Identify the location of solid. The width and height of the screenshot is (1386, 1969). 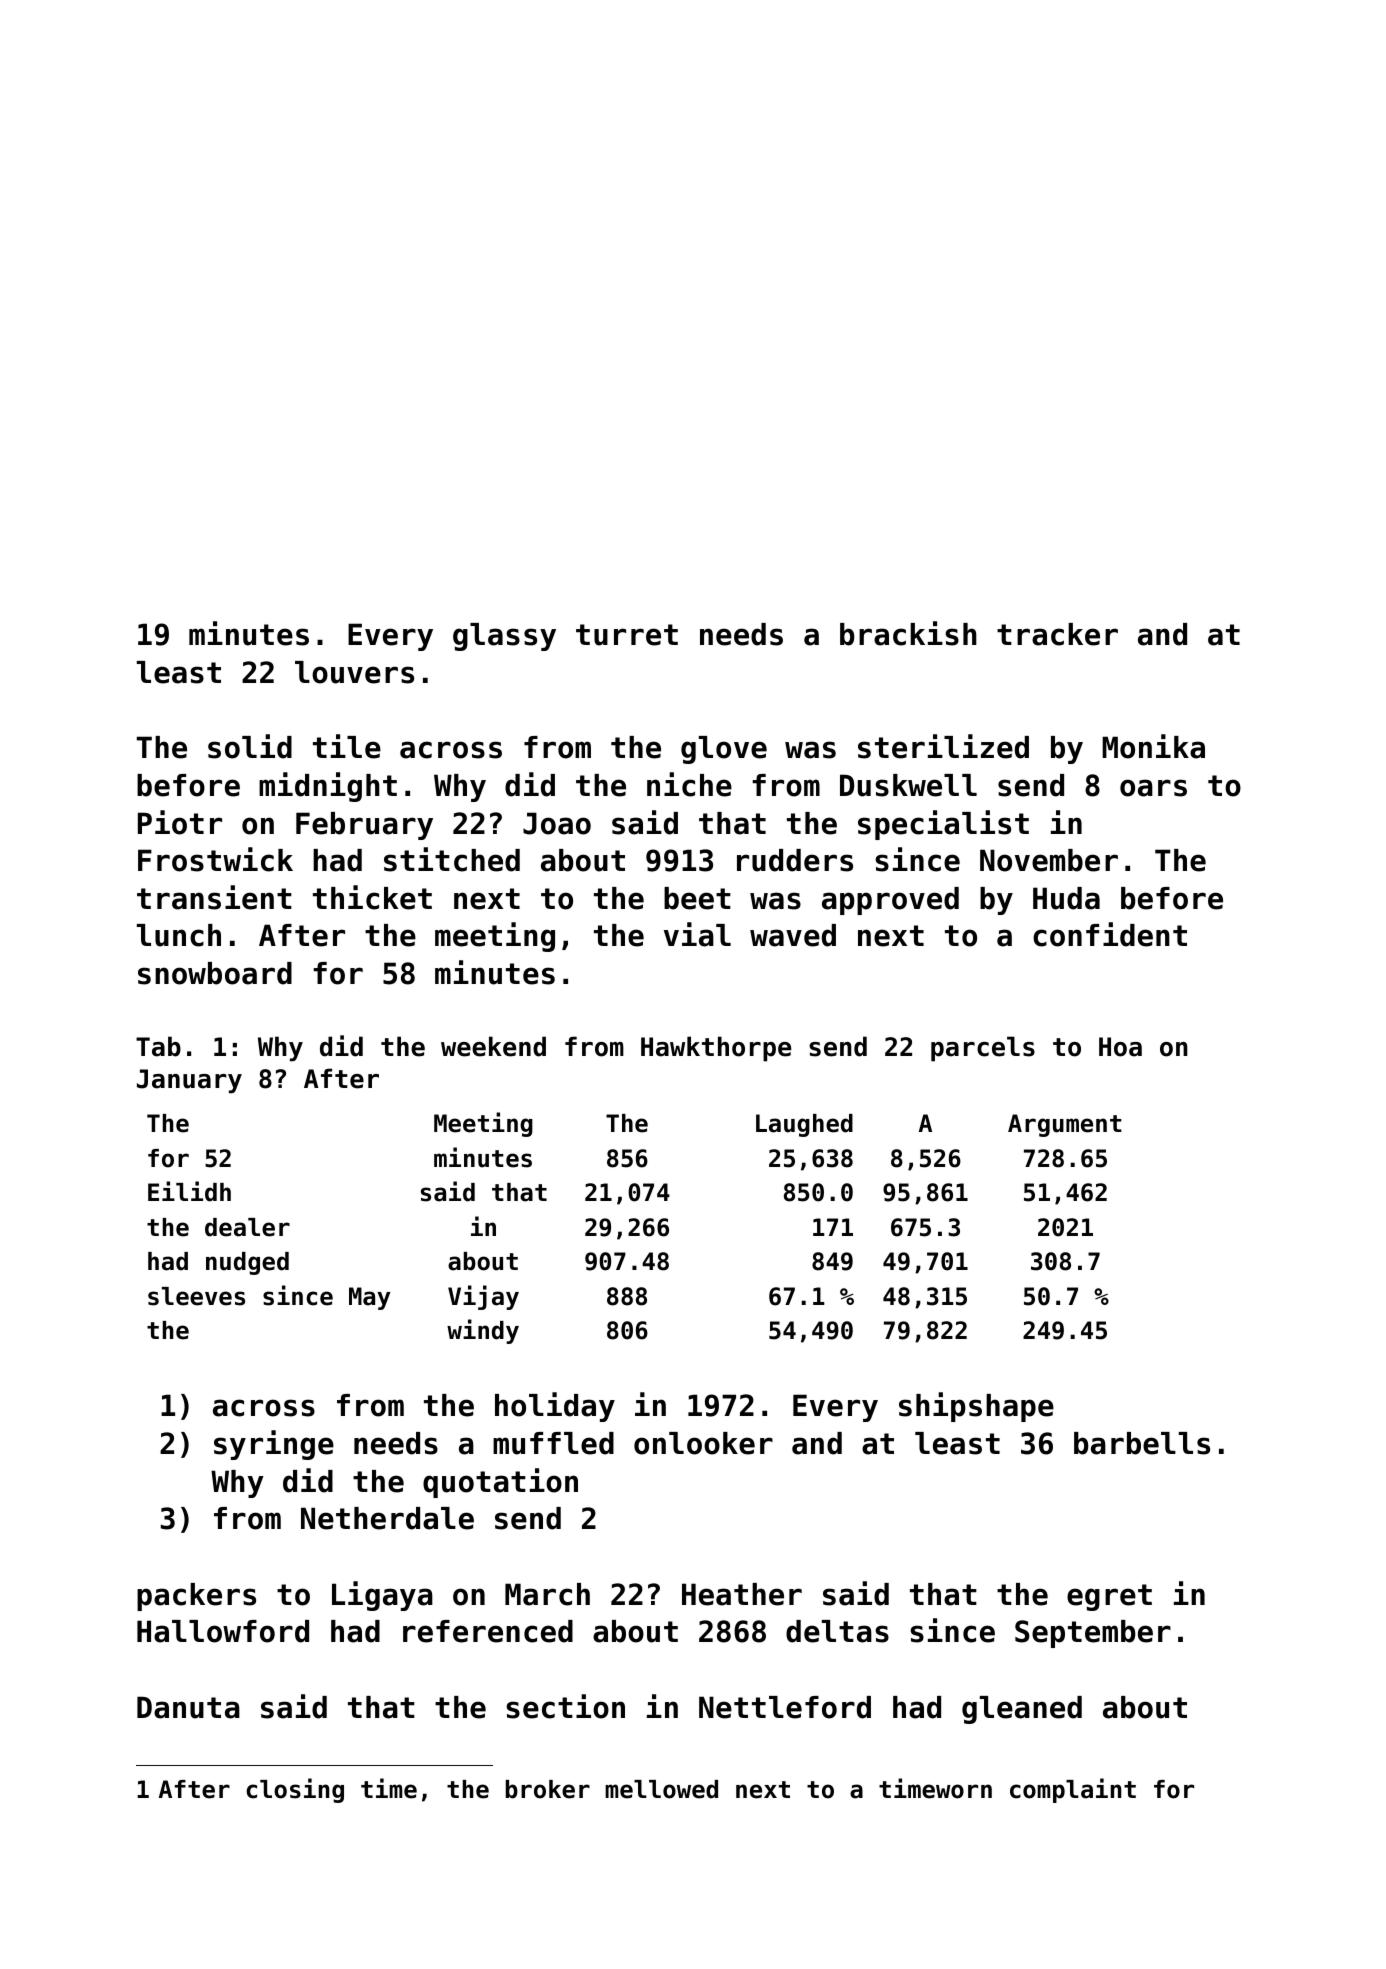
(250, 746).
